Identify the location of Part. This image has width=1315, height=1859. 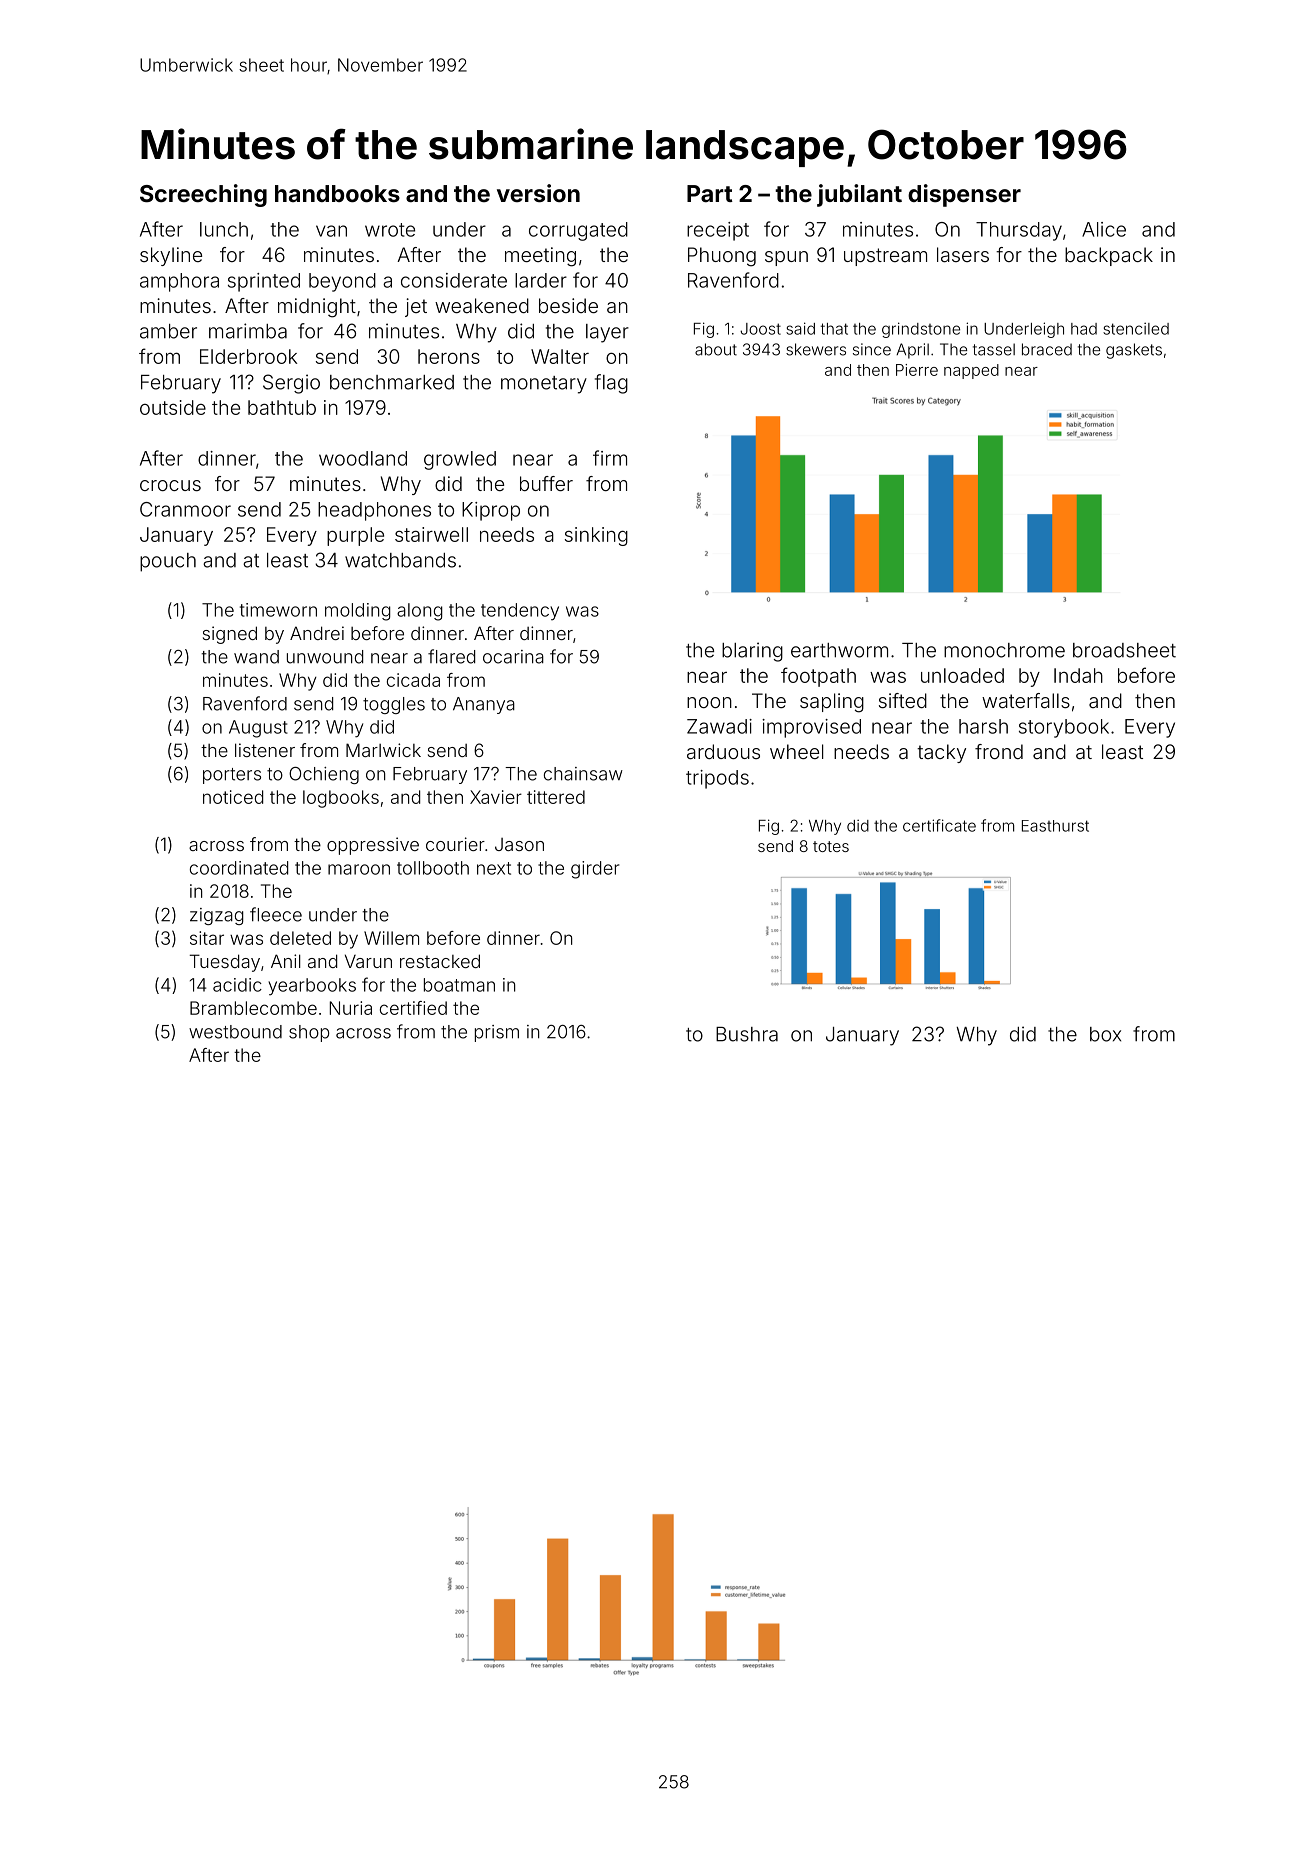
(710, 193).
